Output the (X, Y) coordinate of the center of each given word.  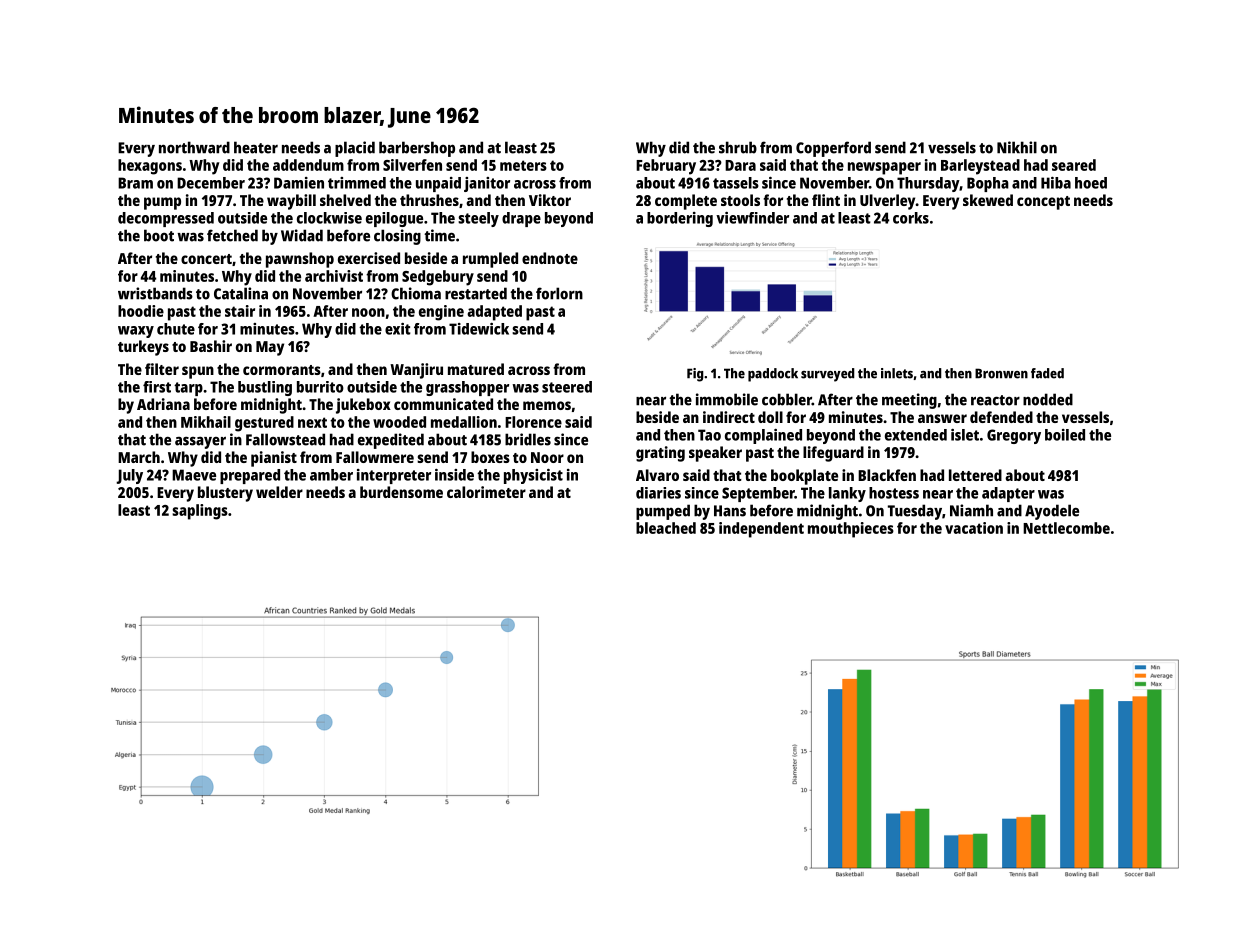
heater (256, 147)
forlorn (559, 293)
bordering (680, 219)
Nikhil (1017, 147)
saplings (200, 512)
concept (1043, 203)
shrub (738, 147)
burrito (320, 387)
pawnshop (300, 260)
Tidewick (479, 329)
